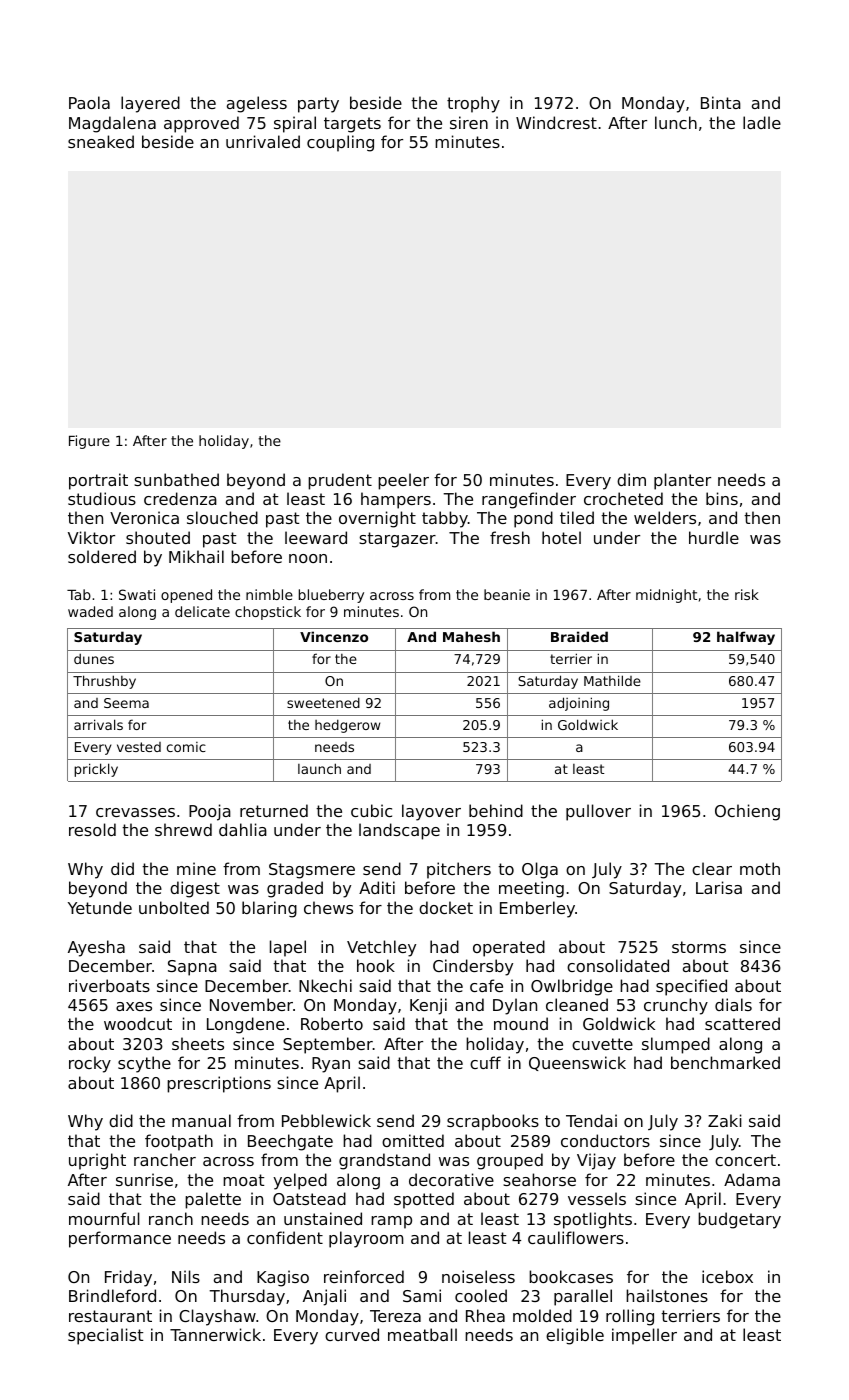 Image resolution: width=849 pixels, height=1400 pixels. What do you see at coordinates (202, 611) in the screenshot?
I see `delicate` at bounding box center [202, 611].
